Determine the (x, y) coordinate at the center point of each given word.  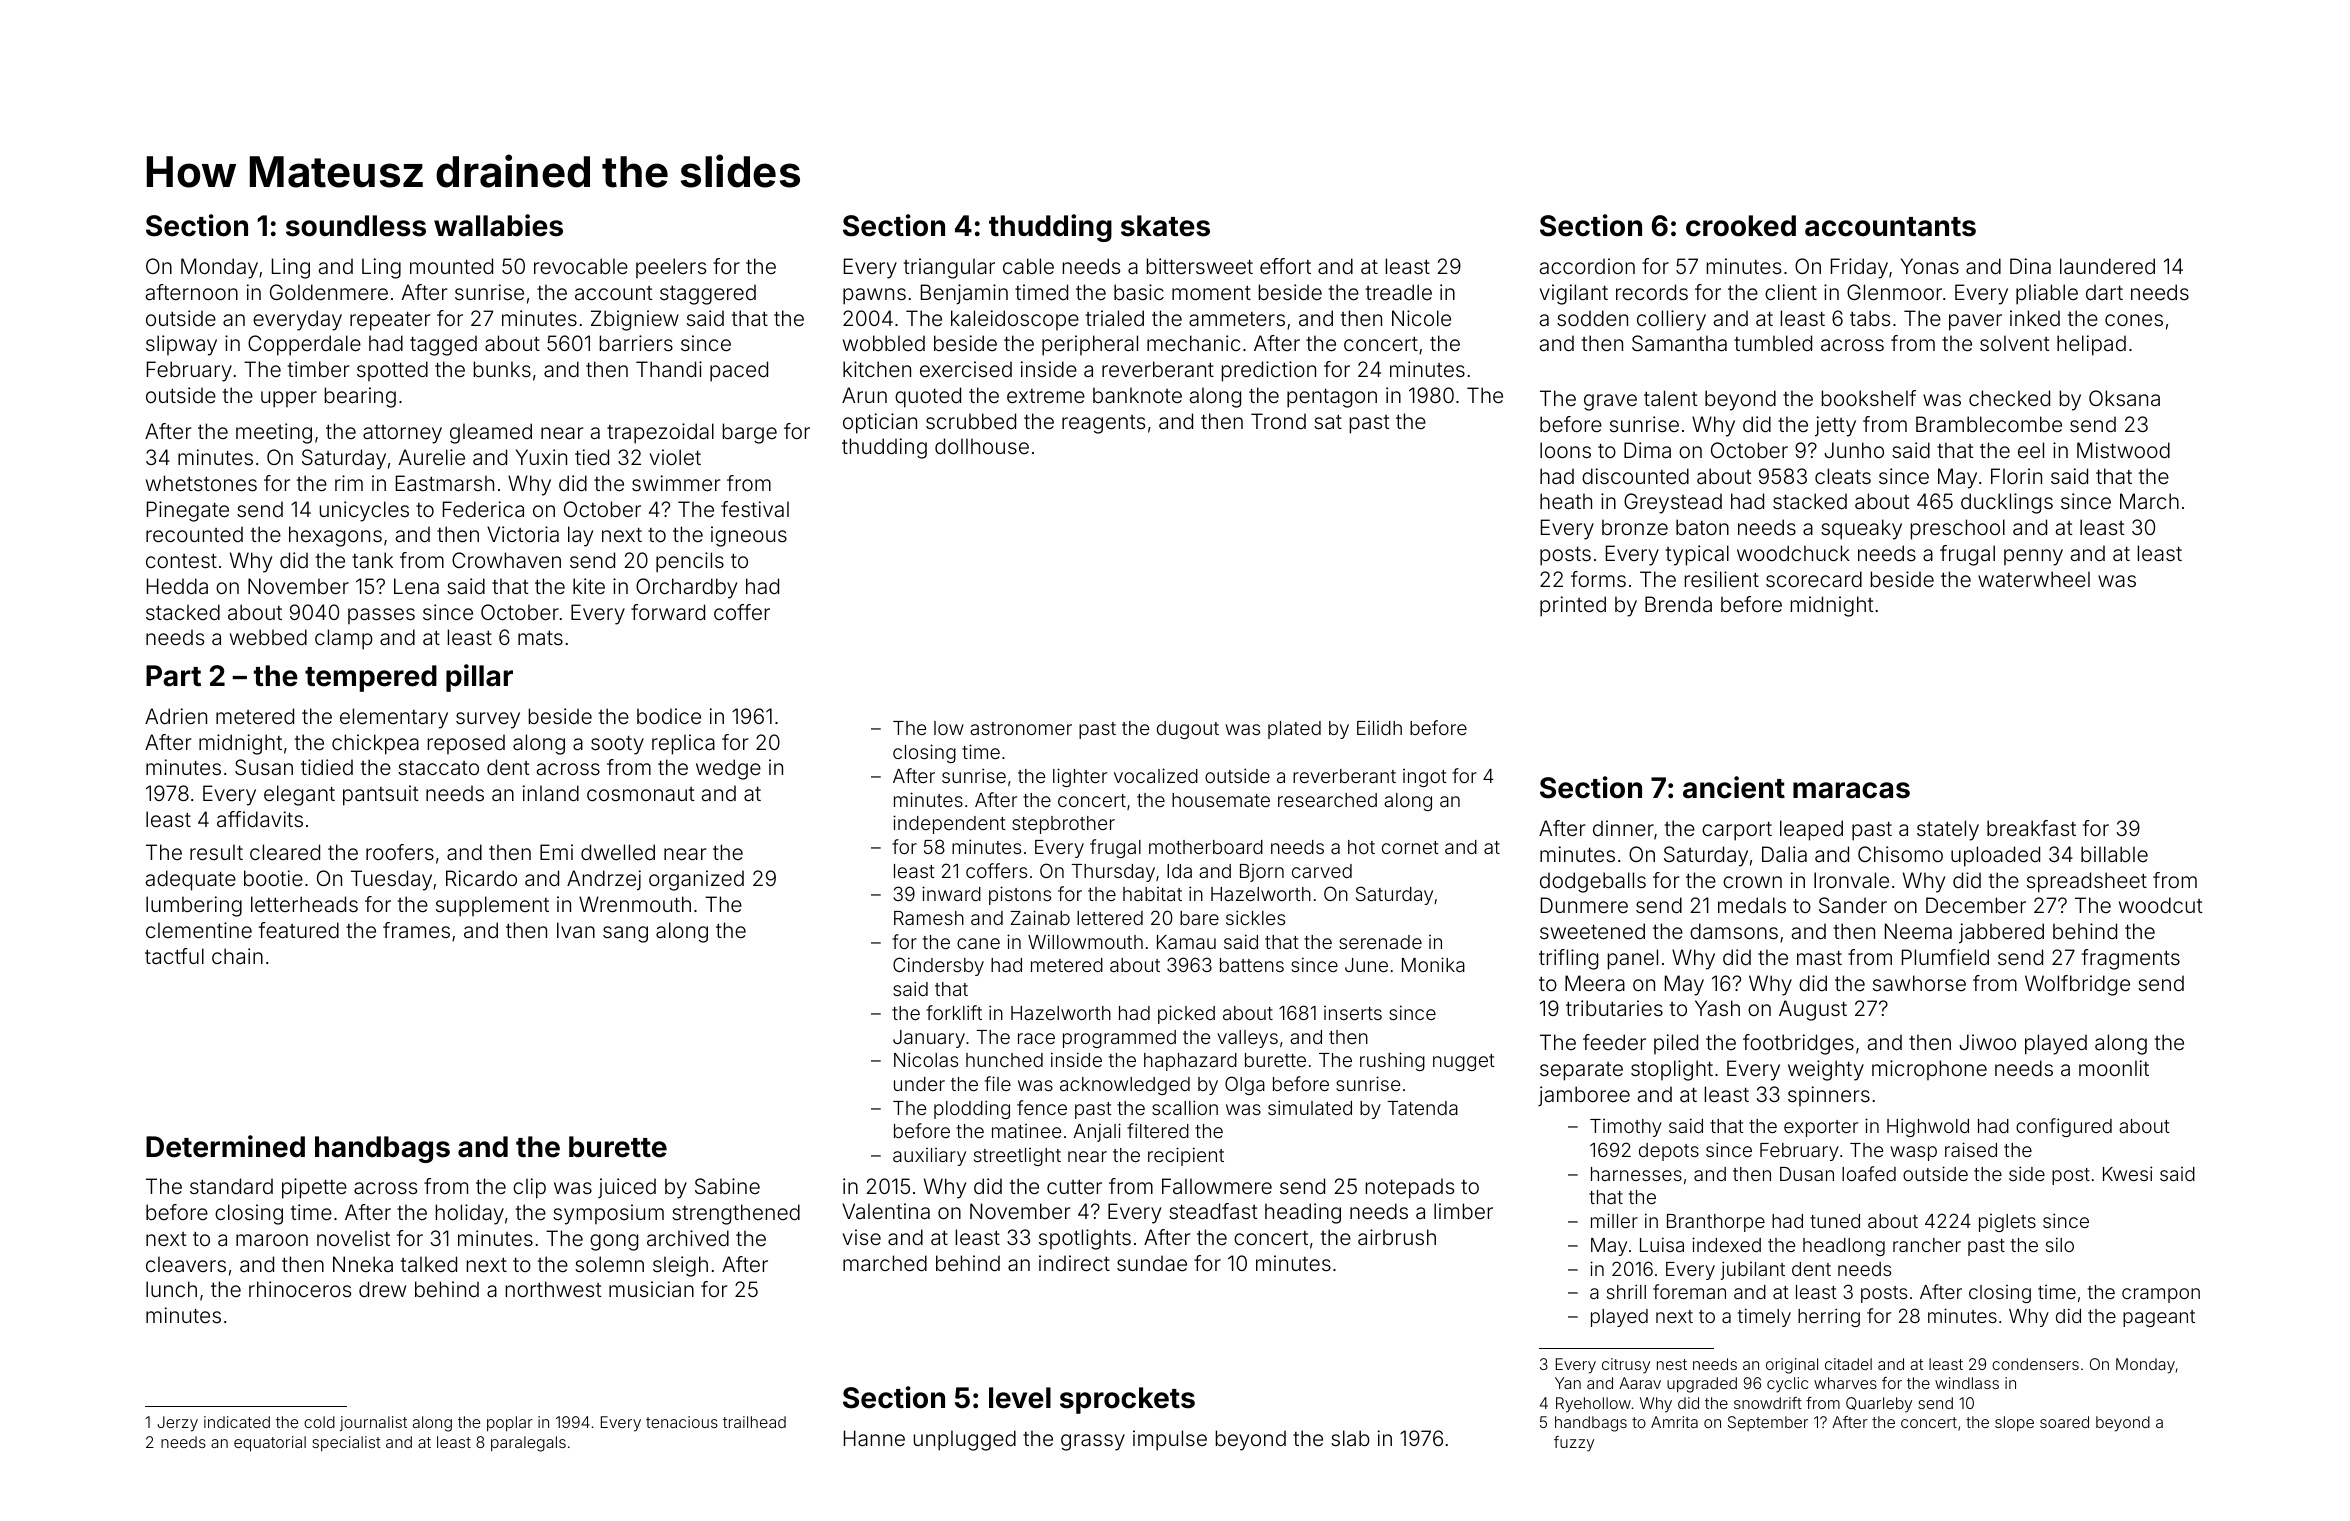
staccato (438, 768)
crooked (1741, 226)
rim (349, 483)
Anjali (1097, 1132)
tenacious (682, 1422)
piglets (2007, 1223)
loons (1565, 450)
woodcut (2161, 905)
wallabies (498, 225)
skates (1165, 226)
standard (231, 1186)
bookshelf (1869, 398)
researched (1327, 800)
